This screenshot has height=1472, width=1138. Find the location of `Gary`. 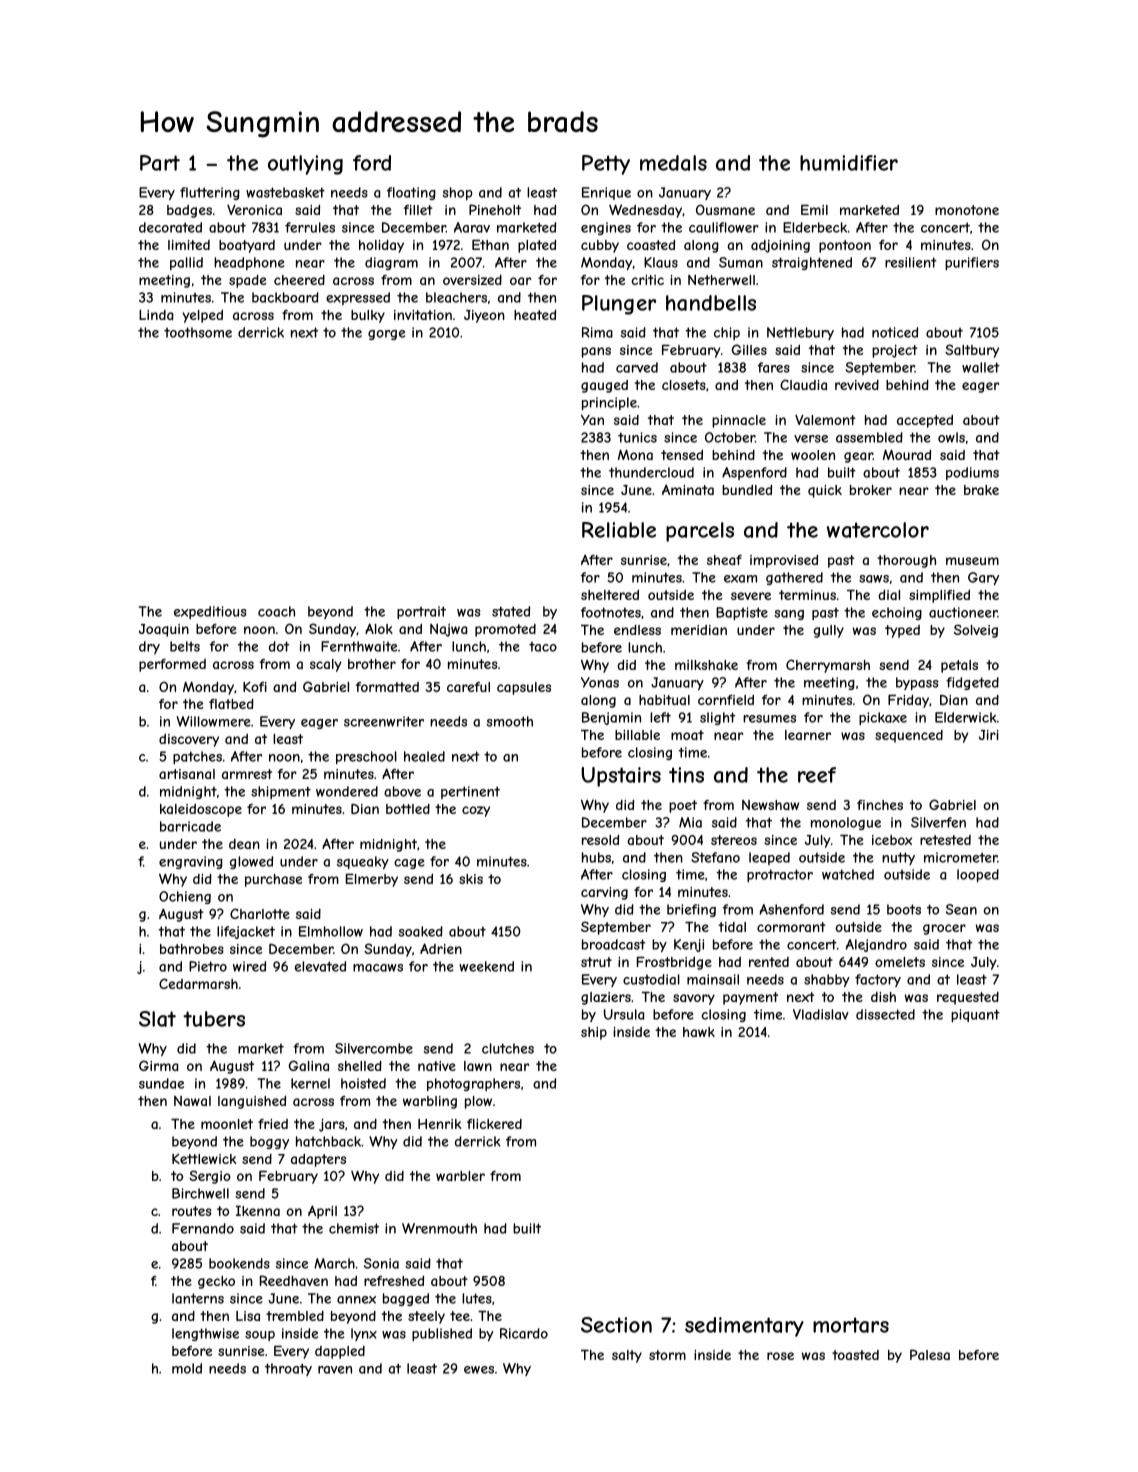

Gary is located at coordinates (983, 578).
